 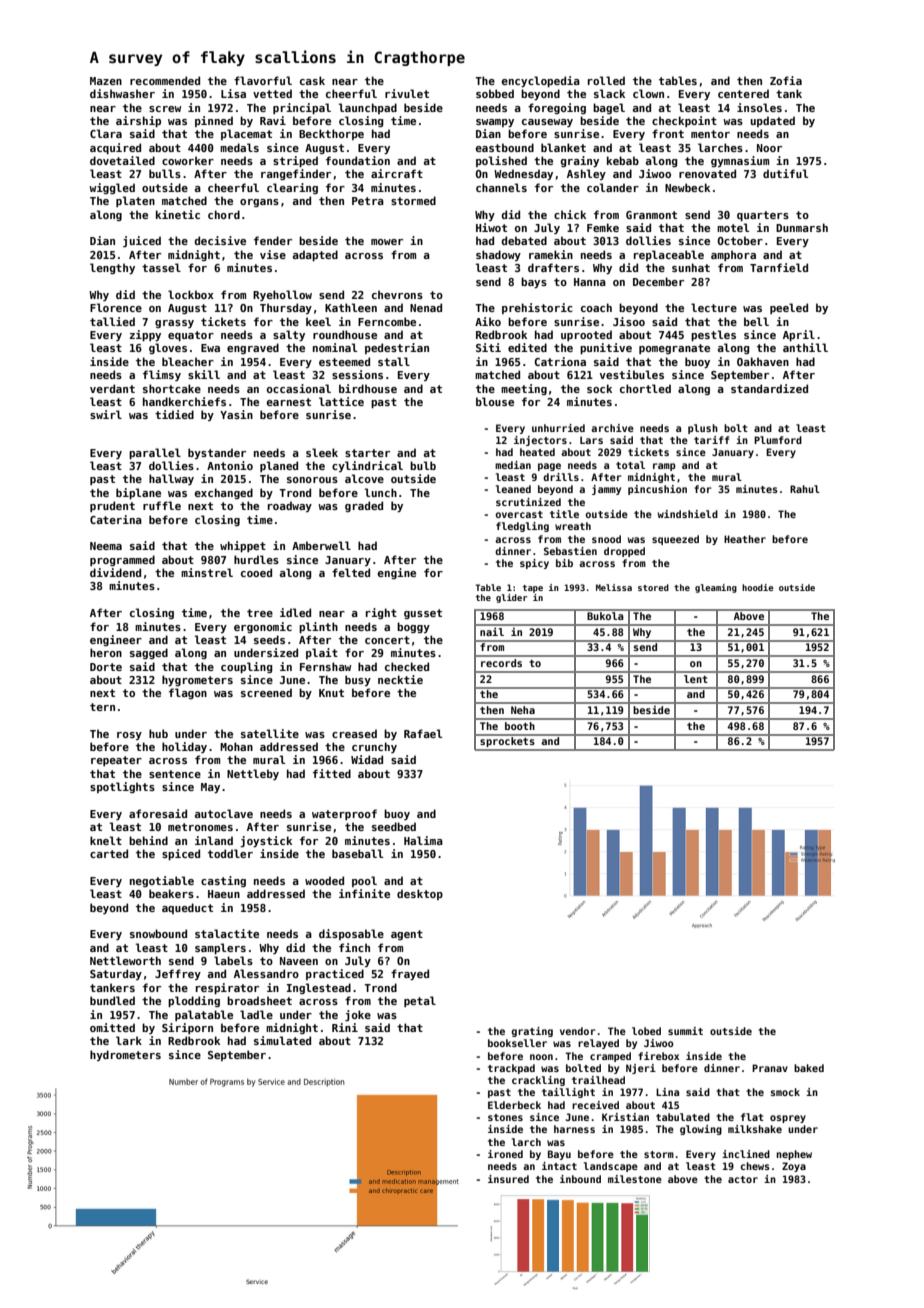 What do you see at coordinates (357, 853) in the screenshot?
I see `baseball` at bounding box center [357, 853].
